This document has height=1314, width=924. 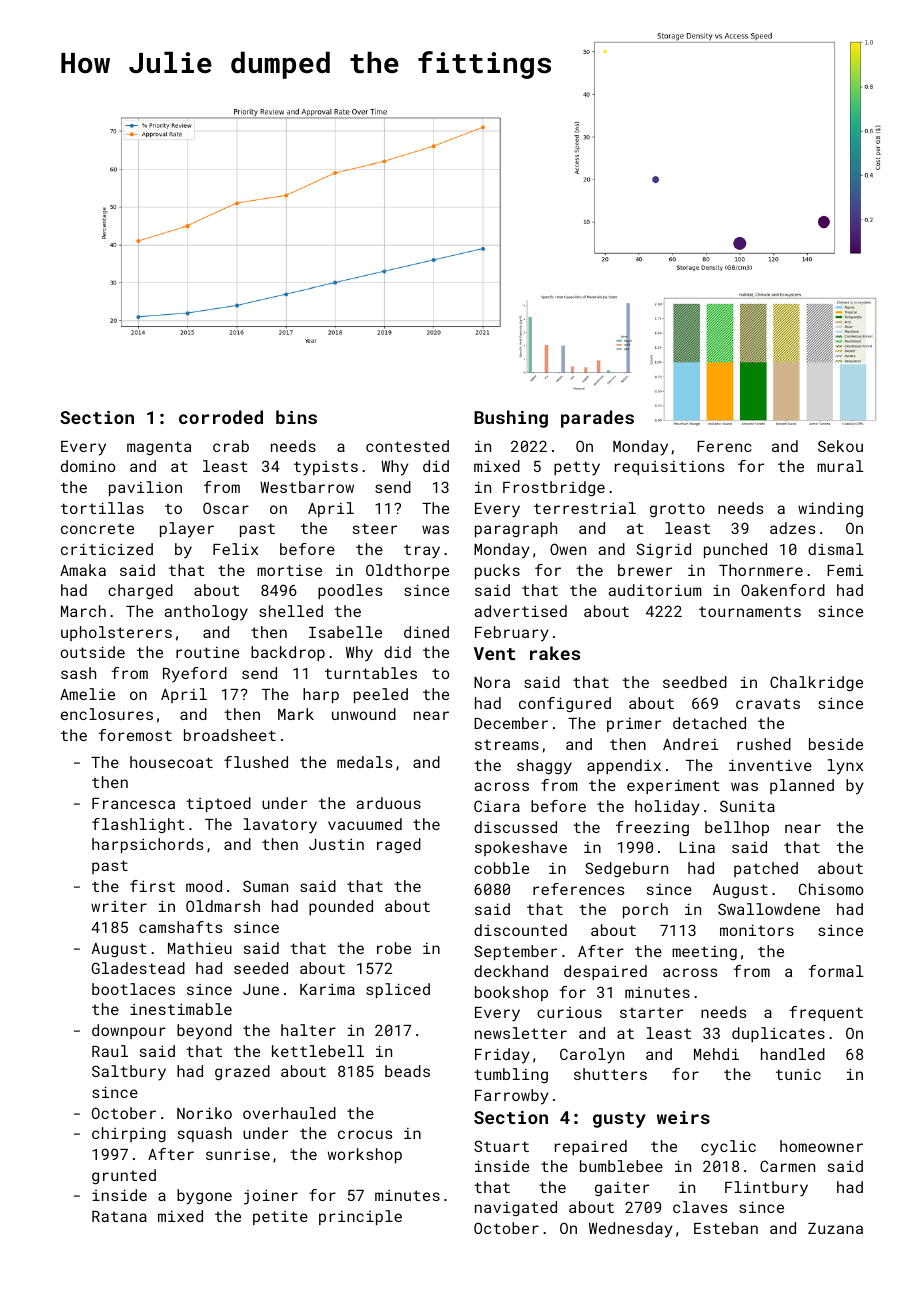 I want to click on Ciara, so click(x=497, y=806).
